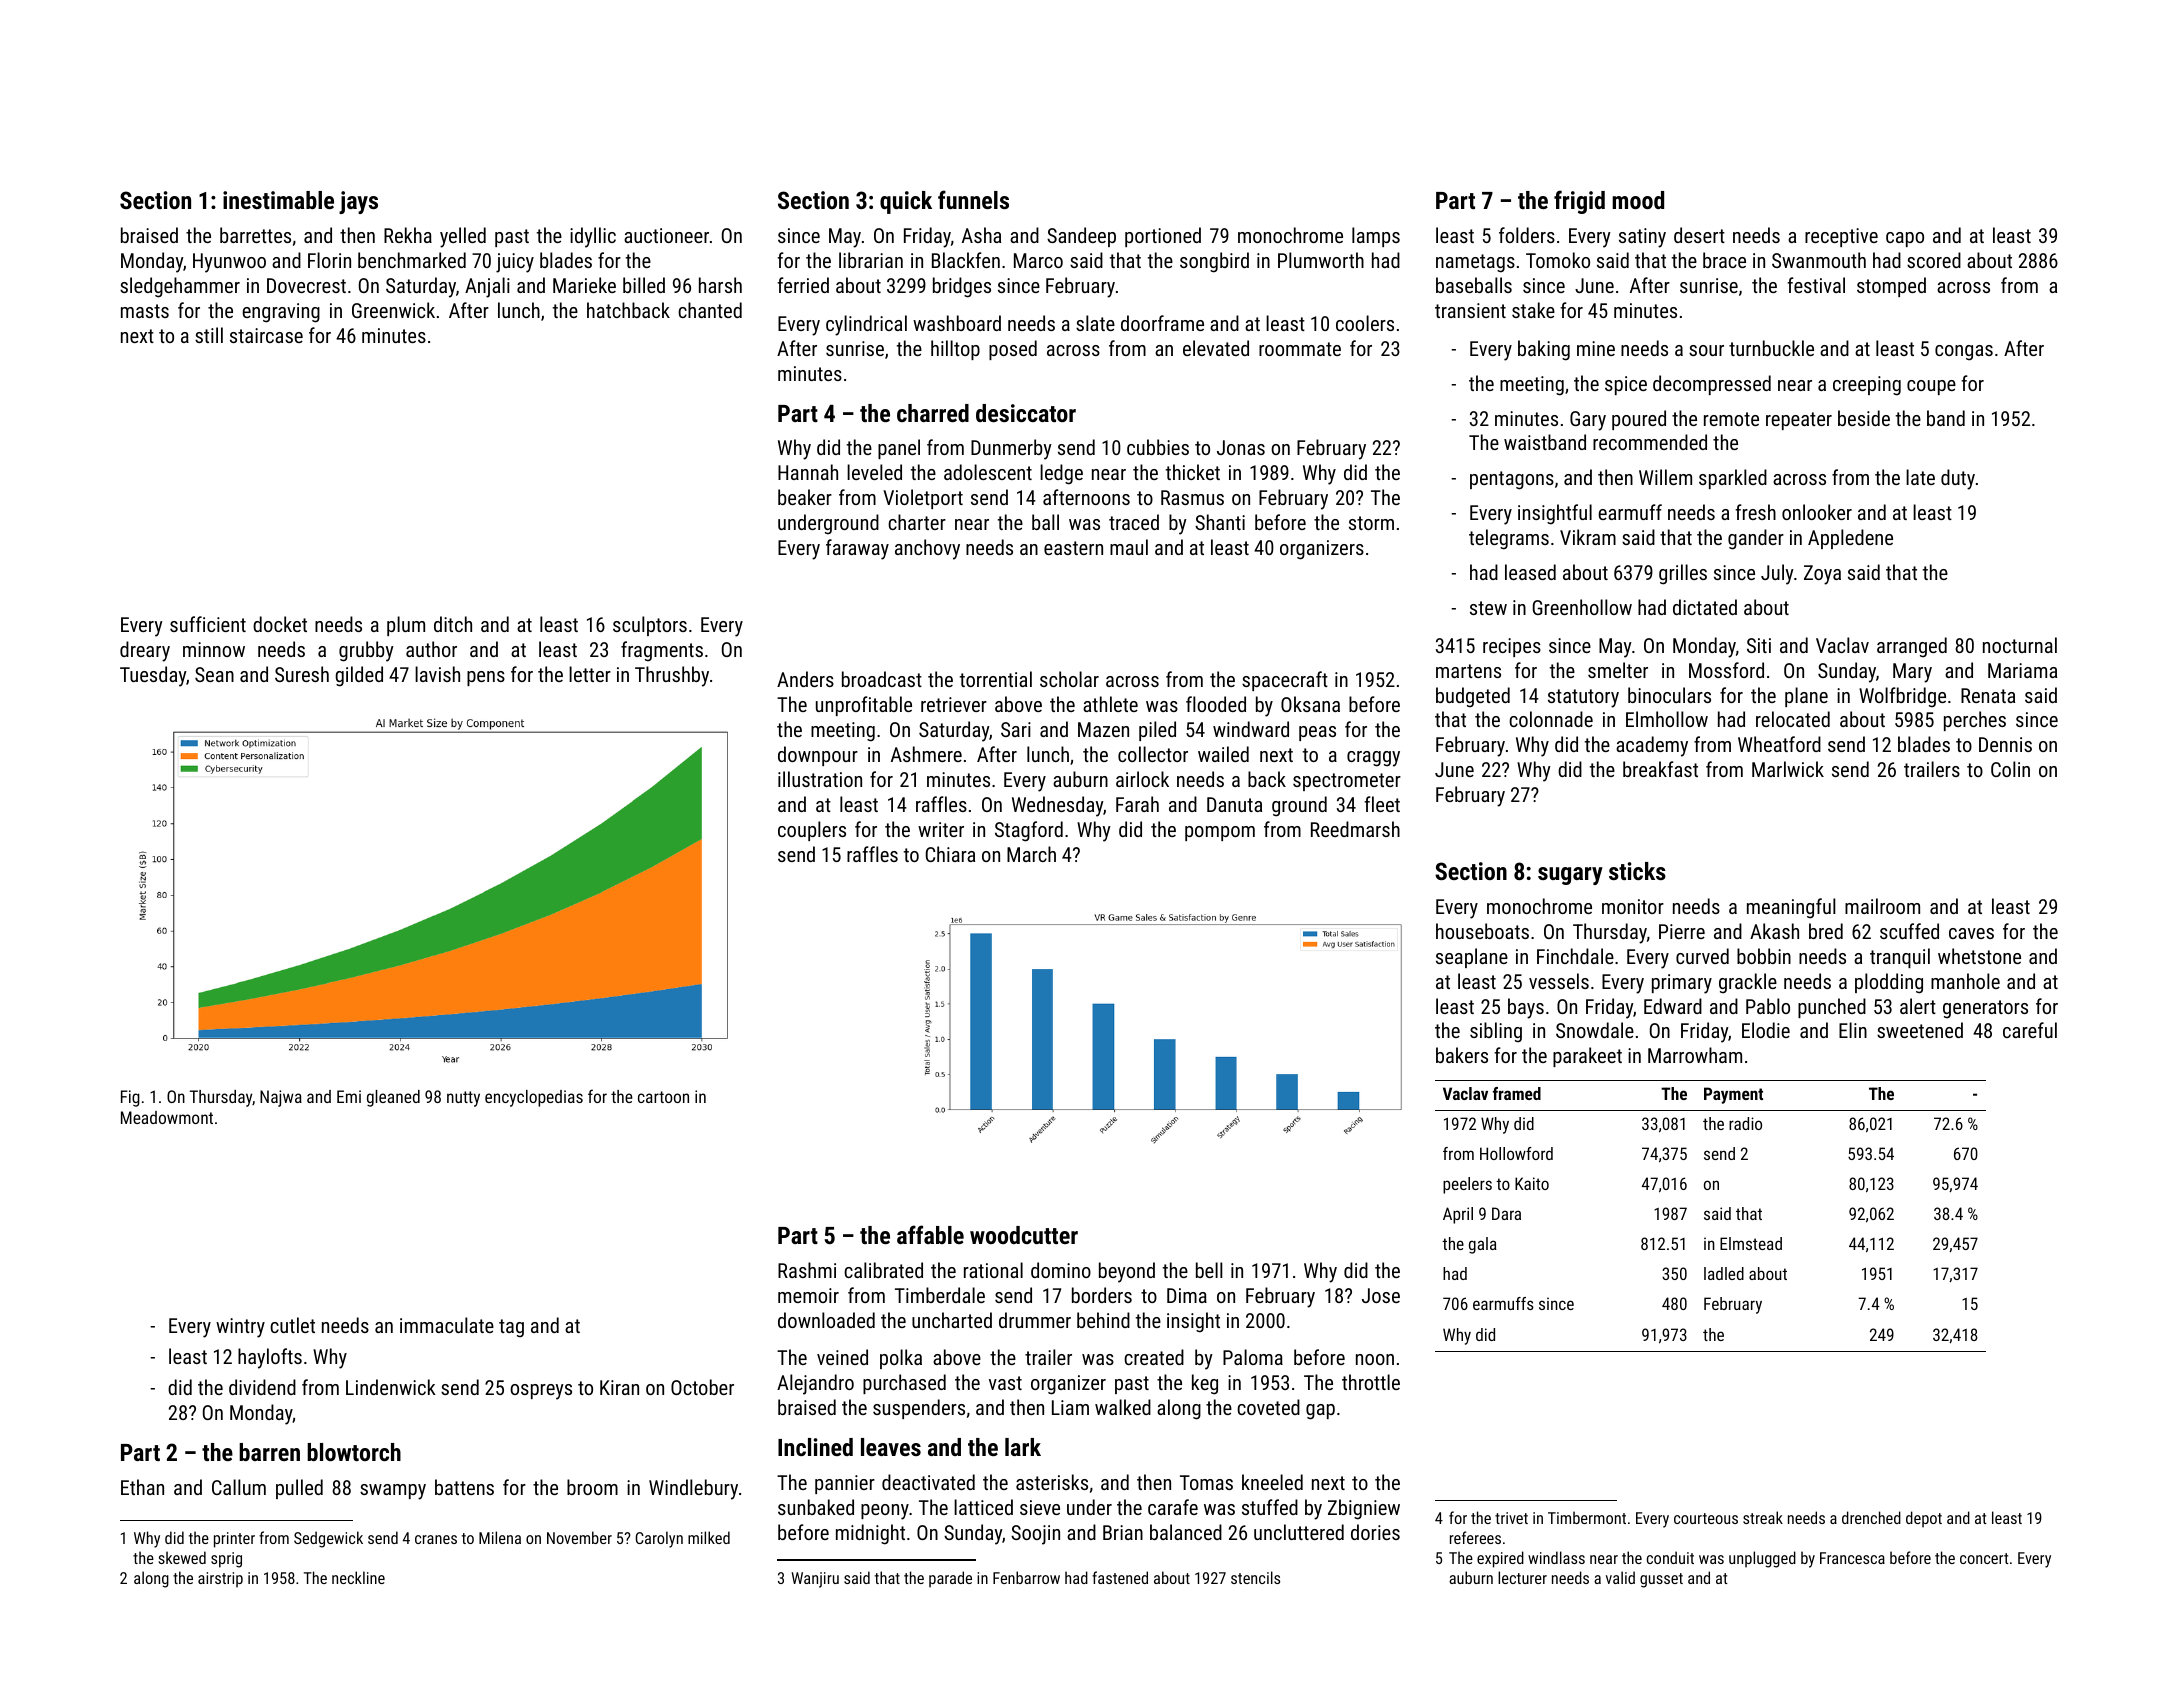 This image has height=1683, width=2178. Describe the element at coordinates (1774, 931) in the image. I see `Akash` at that location.
